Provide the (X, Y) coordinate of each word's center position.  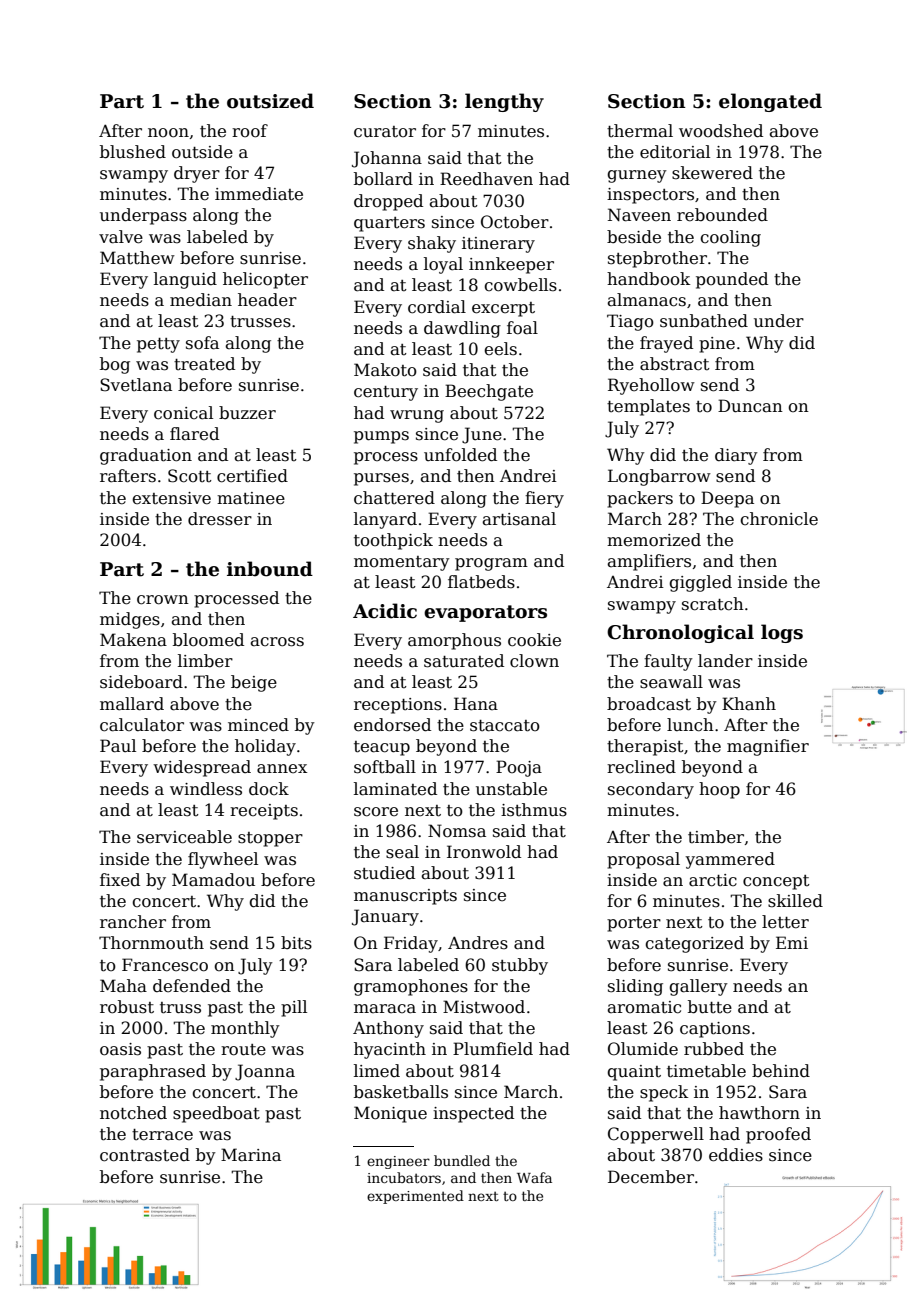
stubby (520, 966)
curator (385, 132)
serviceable (184, 837)
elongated (770, 102)
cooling (730, 238)
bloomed (208, 640)
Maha (123, 986)
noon (168, 133)
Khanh (749, 704)
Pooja (519, 768)
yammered (730, 860)
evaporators (485, 613)
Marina (251, 1155)
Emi (792, 942)
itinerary (498, 245)
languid (185, 280)
